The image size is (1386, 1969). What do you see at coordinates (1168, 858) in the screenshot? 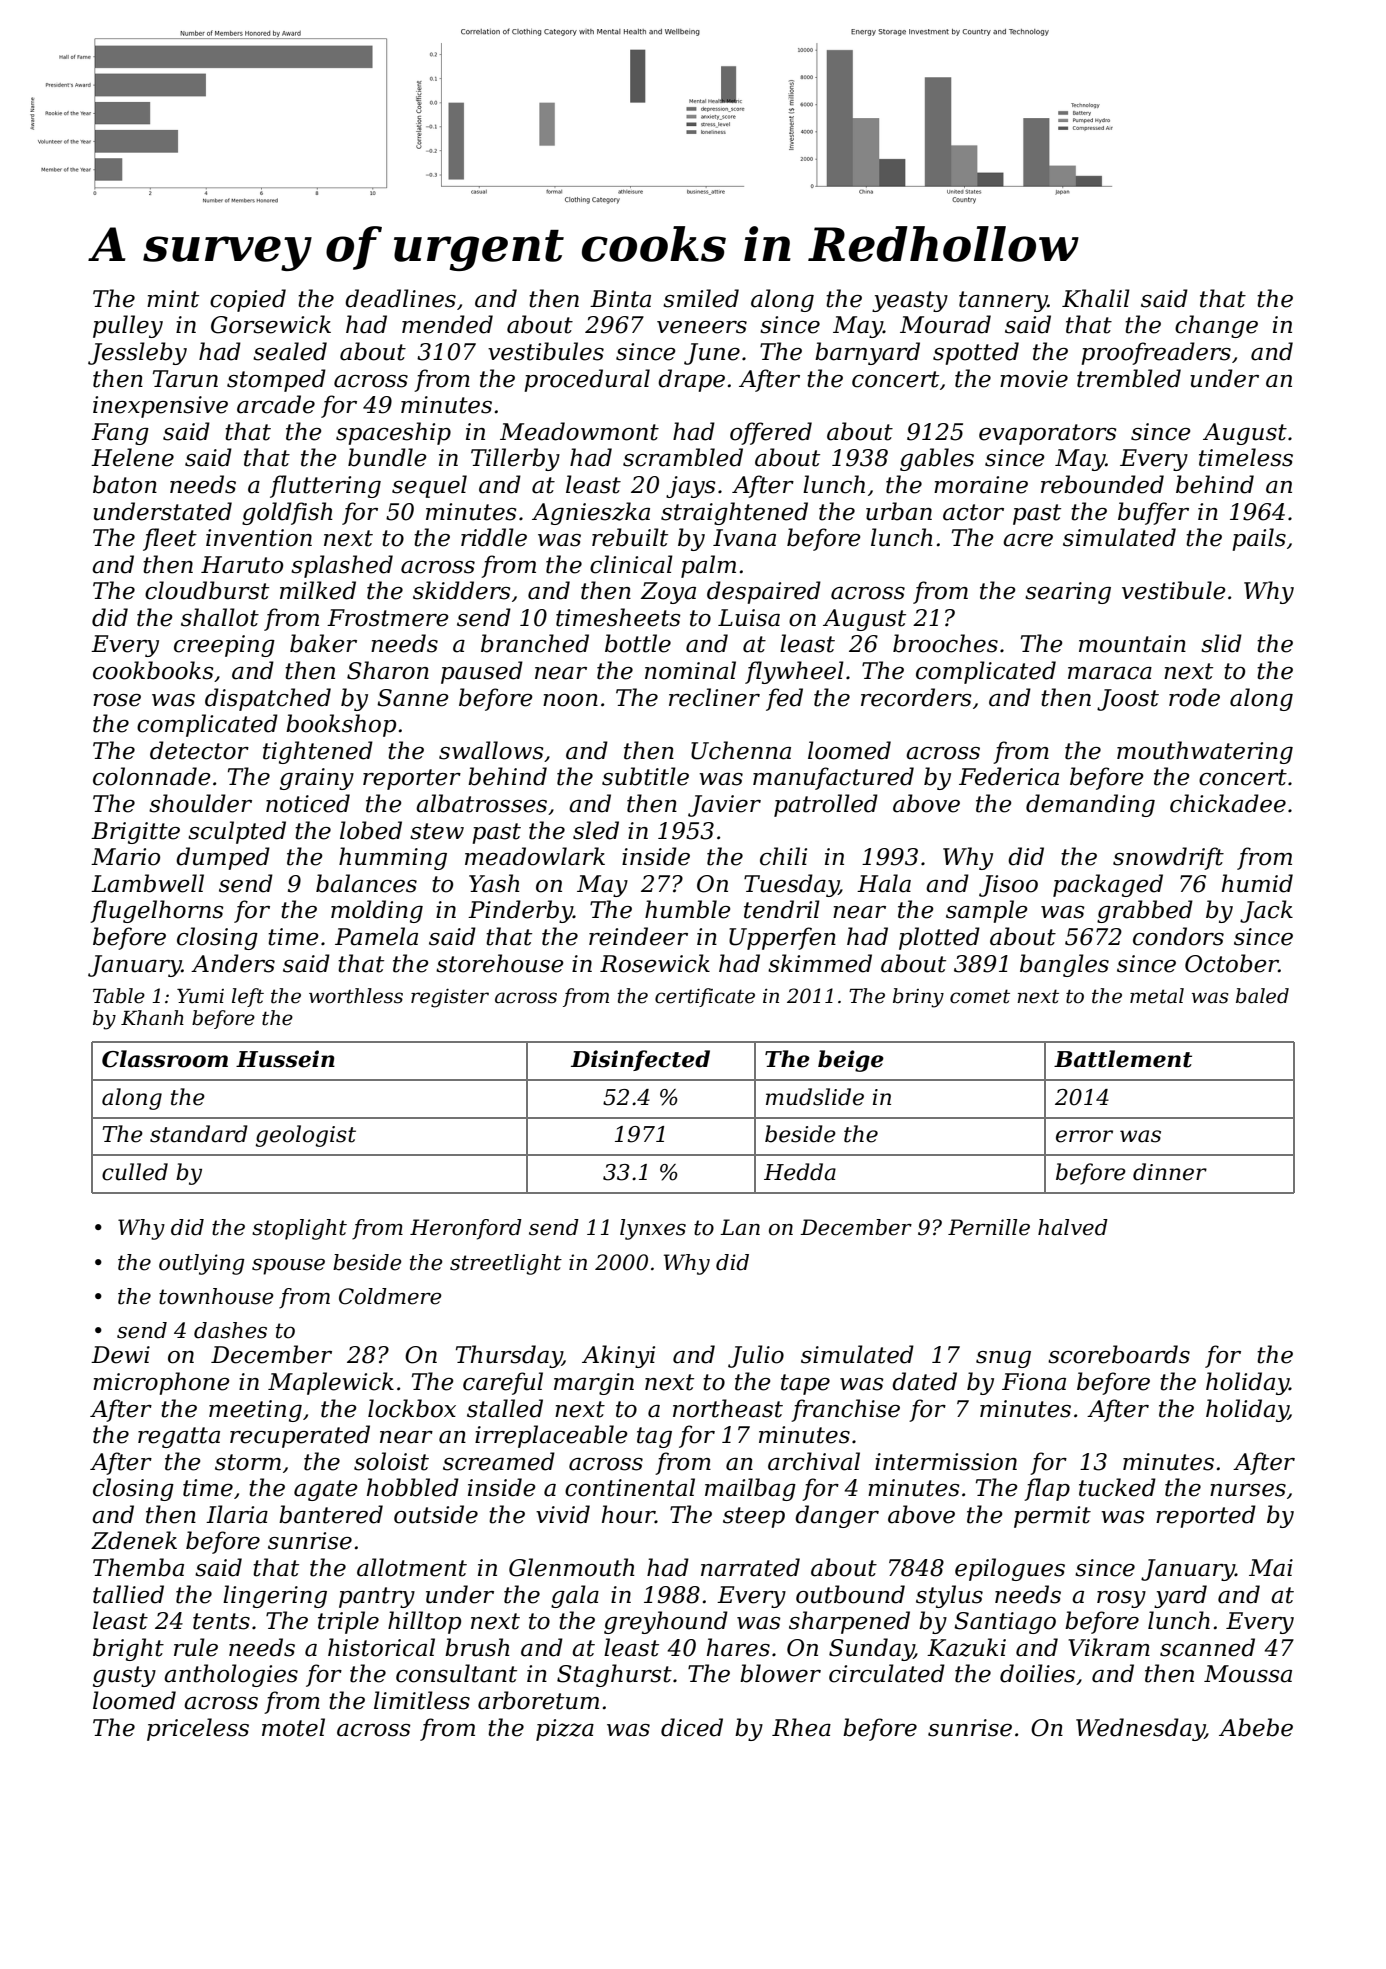
I see `snowdrift` at bounding box center [1168, 858].
